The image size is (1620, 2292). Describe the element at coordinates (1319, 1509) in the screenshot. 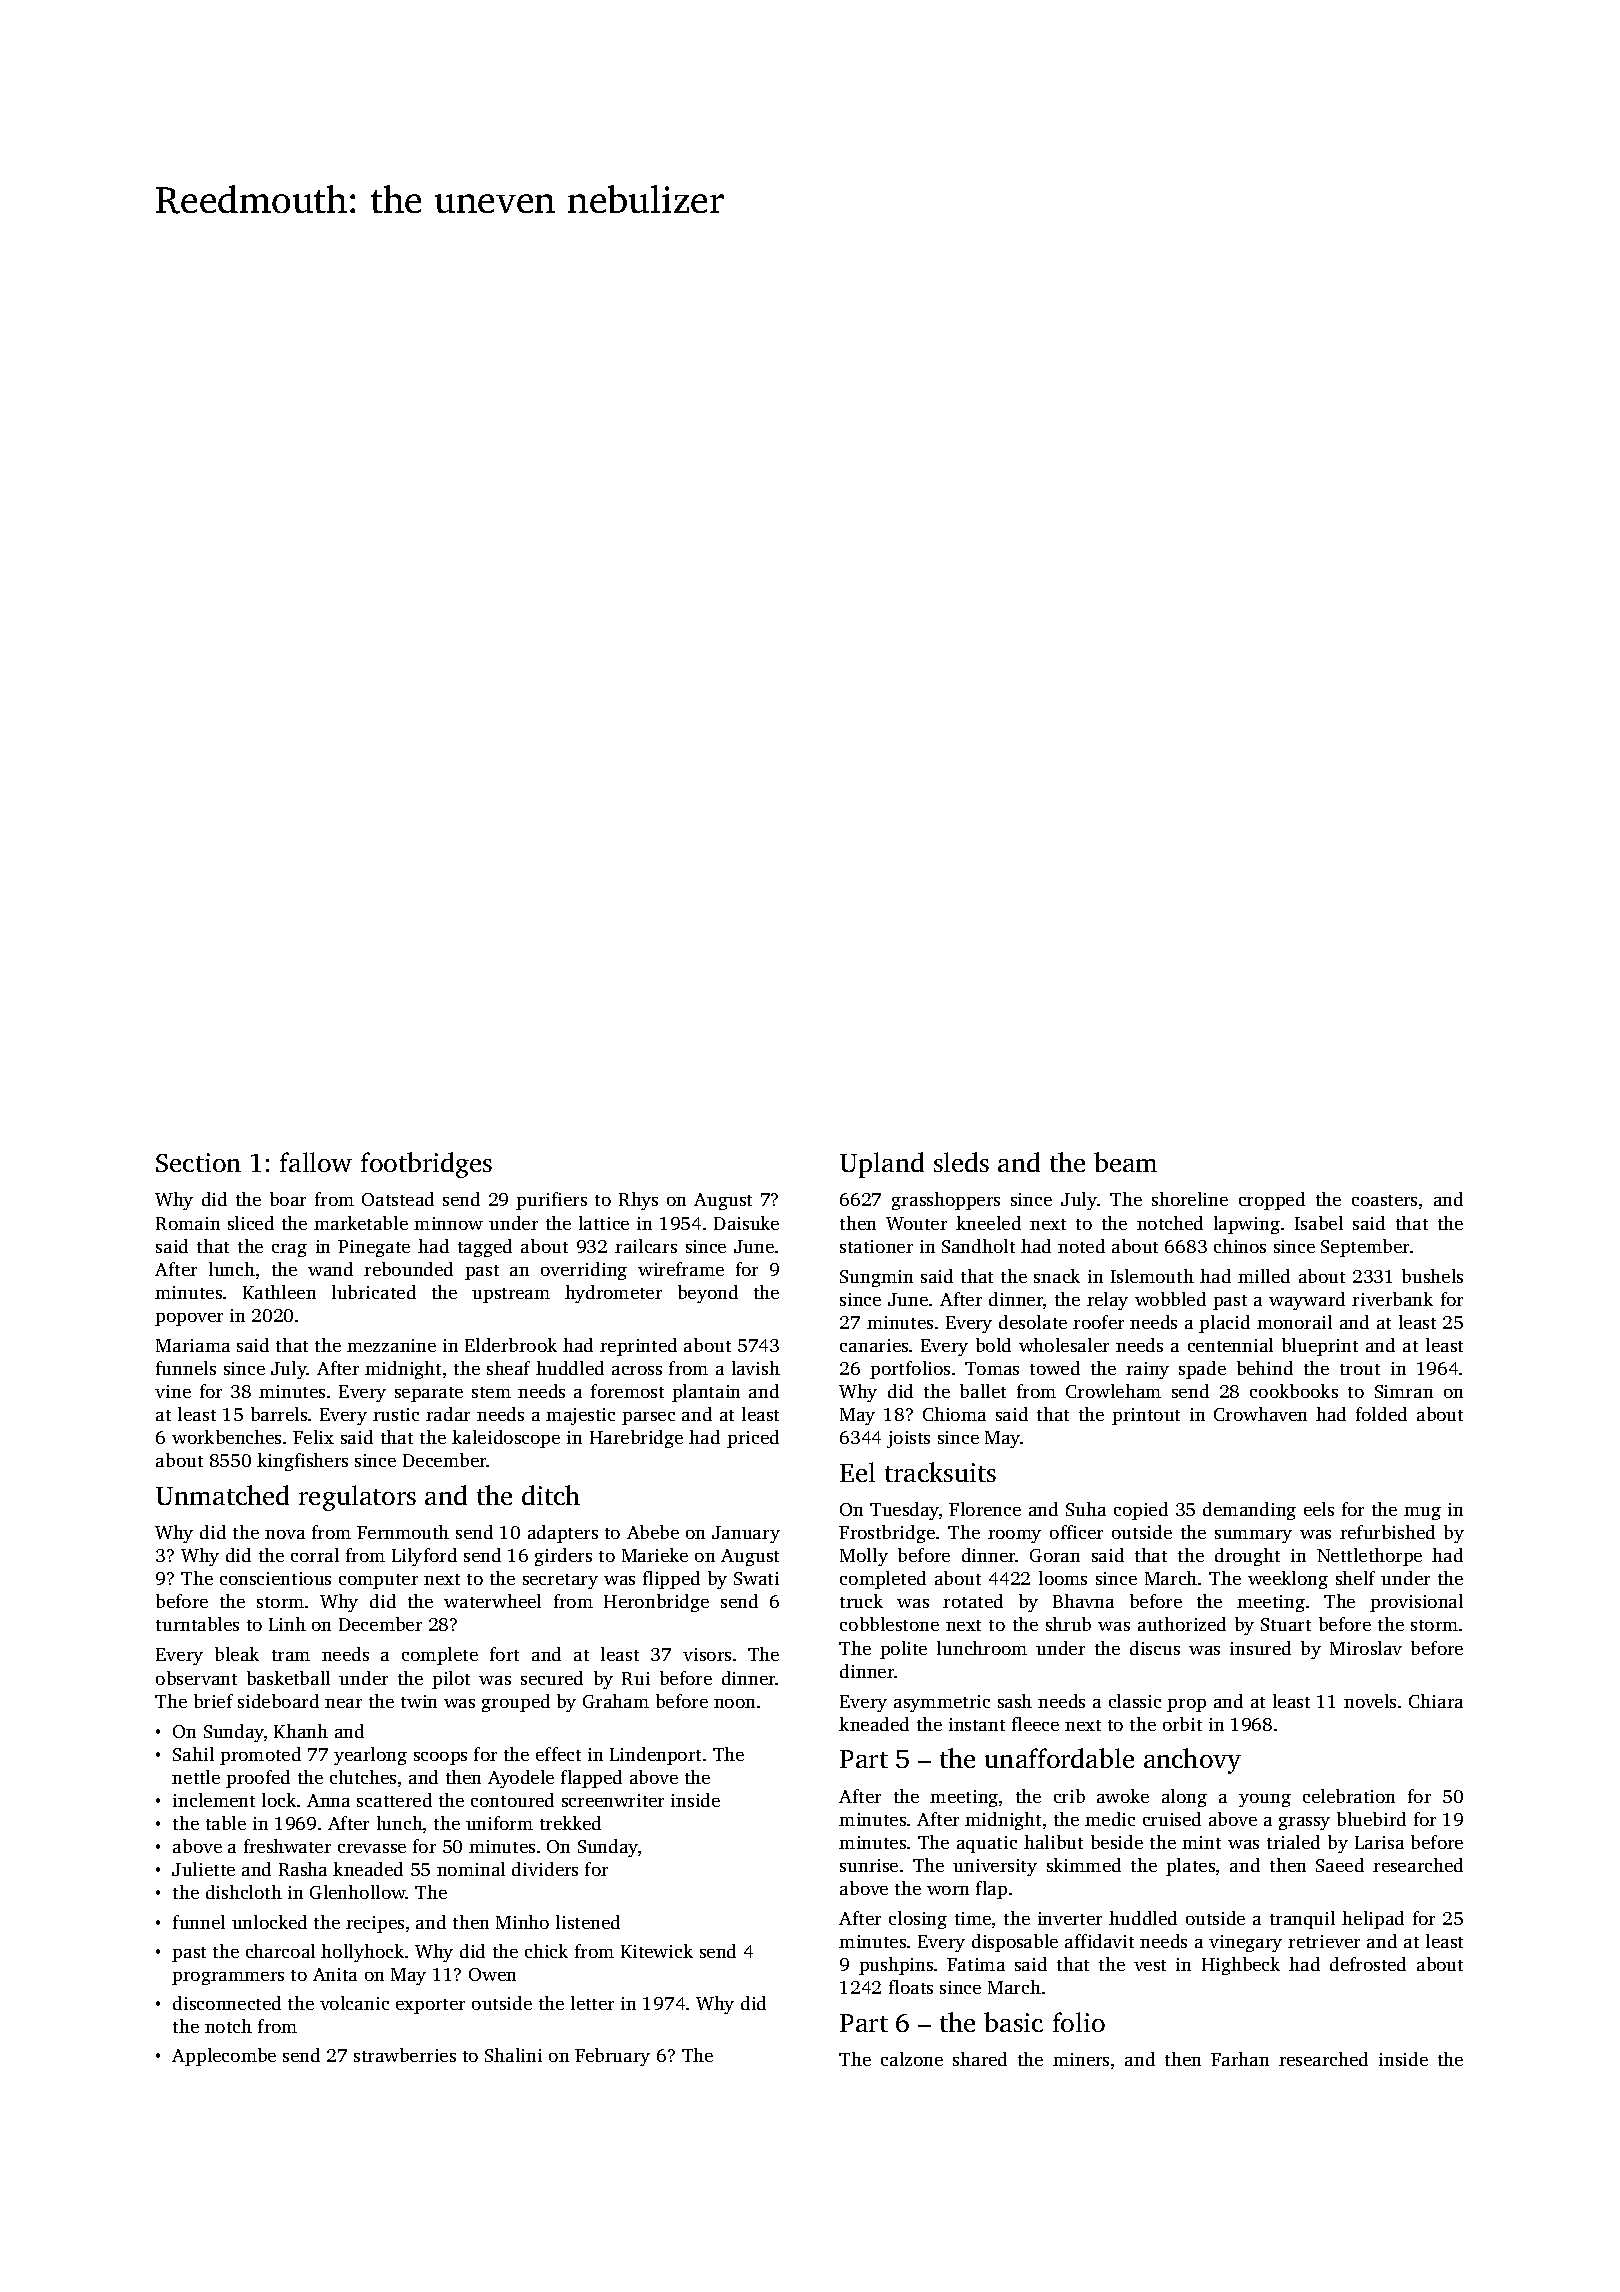

I see `eels` at that location.
